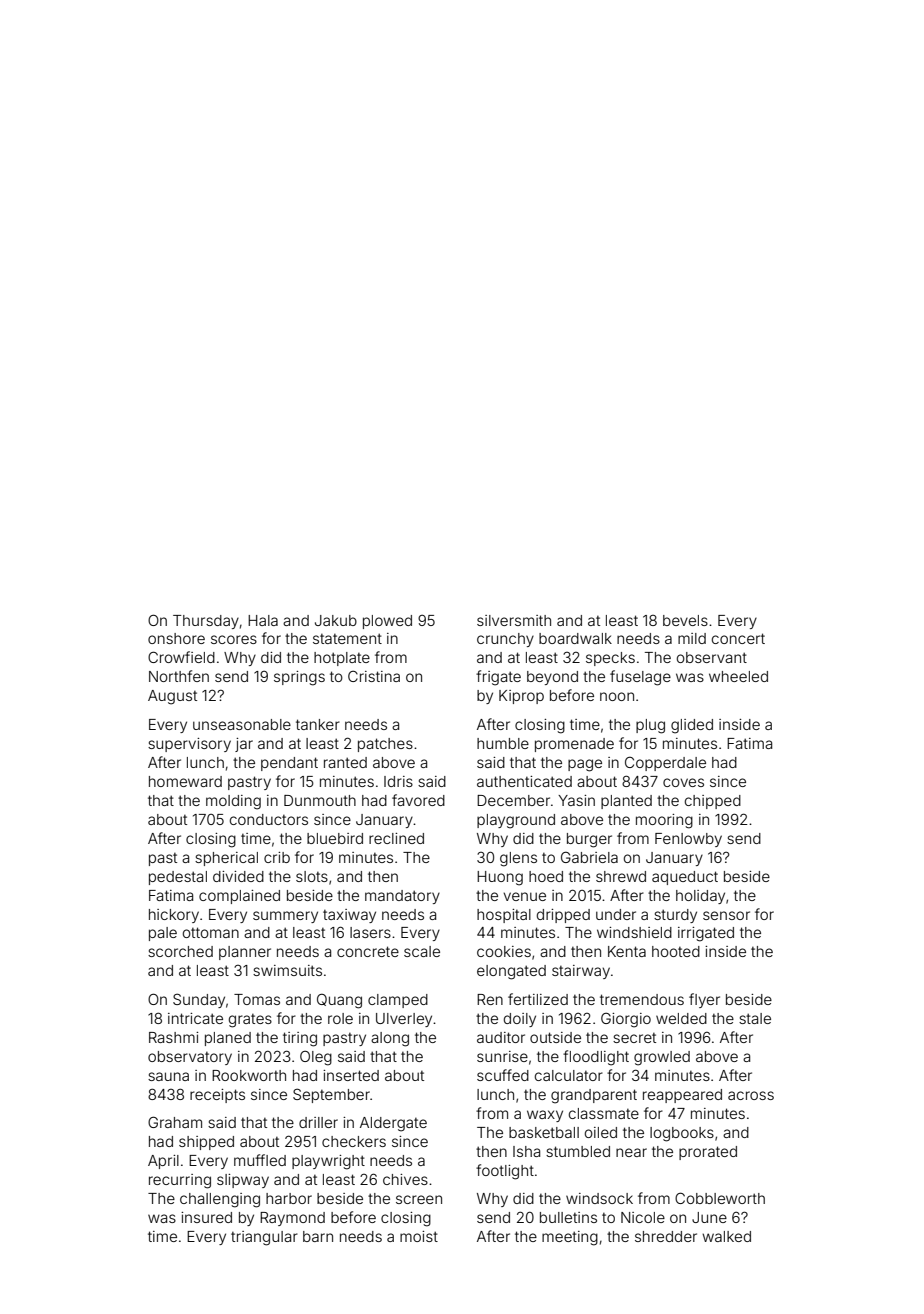 The width and height of the document is (924, 1314). Describe the element at coordinates (289, 764) in the document. I see `pendant` at that location.
